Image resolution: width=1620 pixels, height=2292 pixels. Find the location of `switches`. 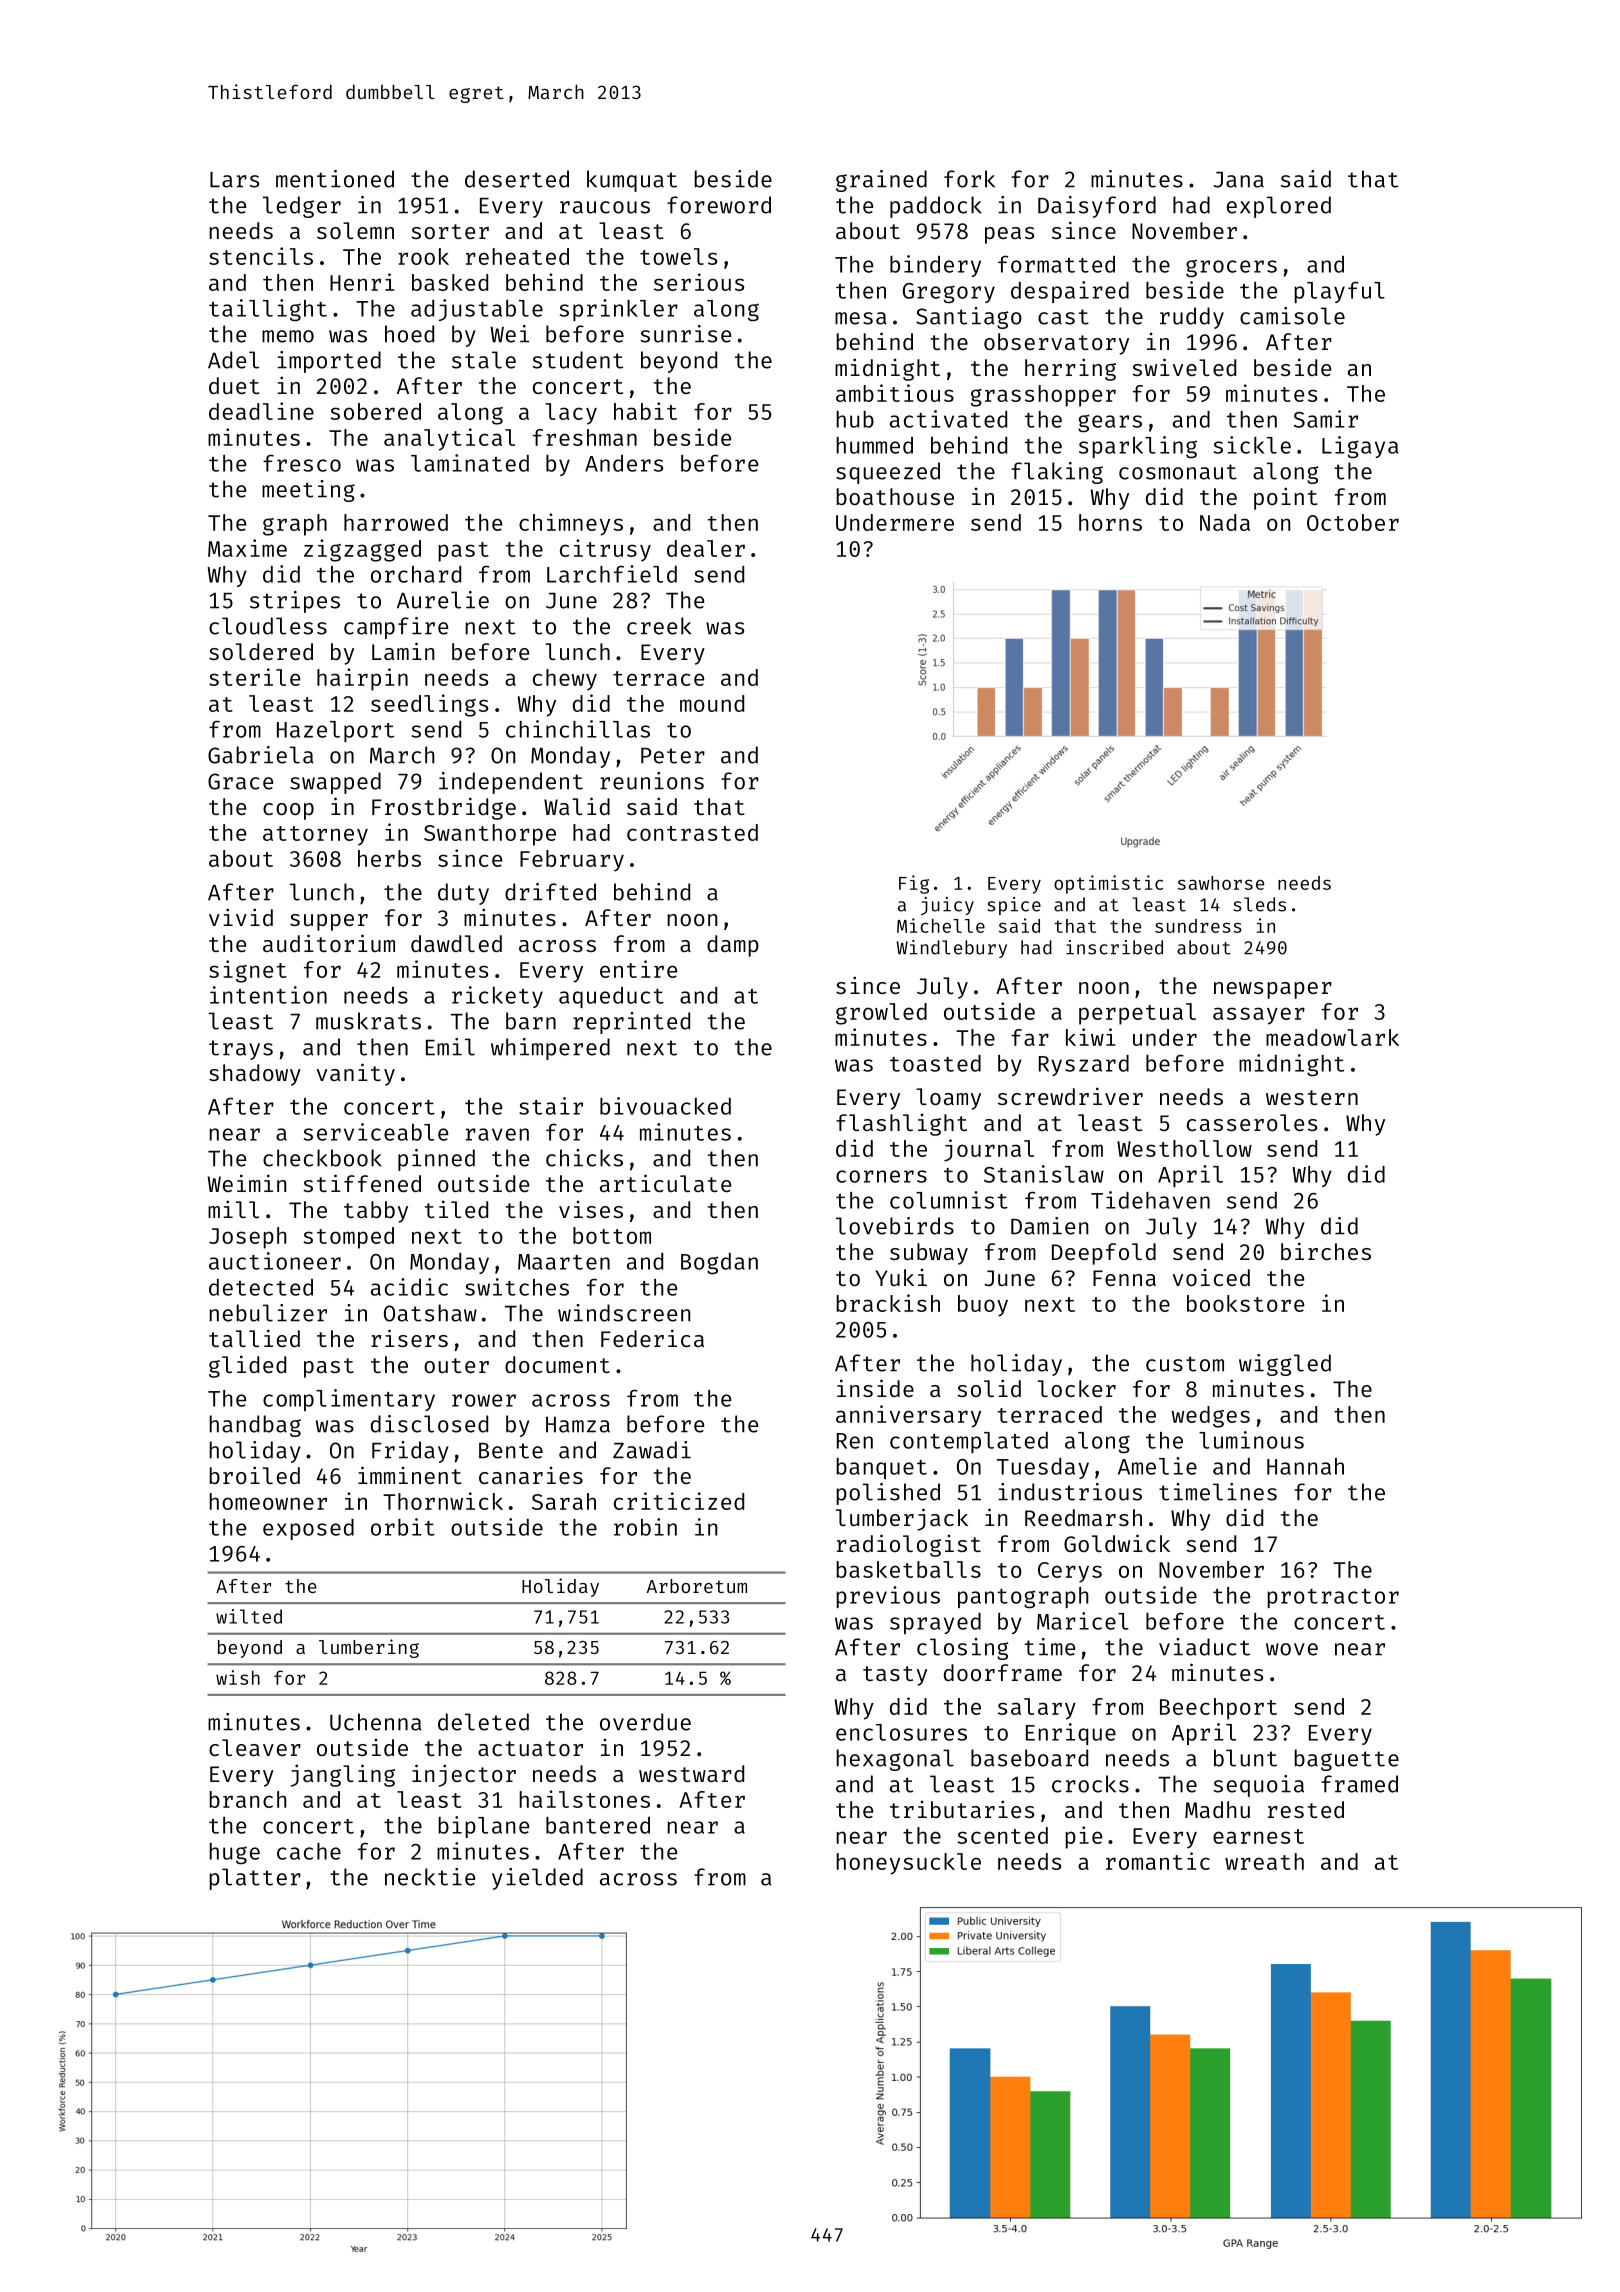

switches is located at coordinates (517, 1287).
